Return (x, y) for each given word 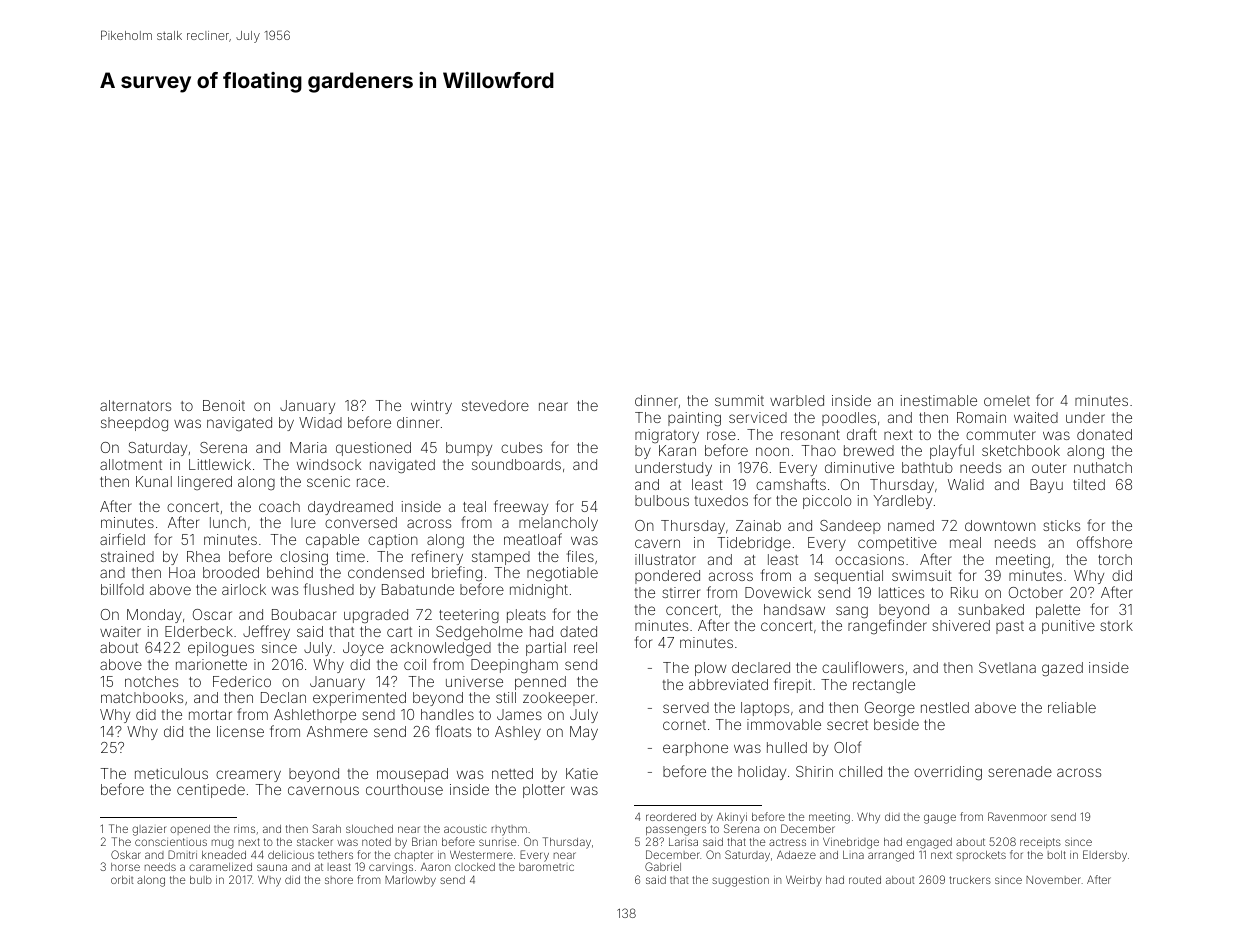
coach (279, 506)
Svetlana (1007, 667)
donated (1104, 434)
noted (376, 842)
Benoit (224, 405)
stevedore (495, 405)
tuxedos (721, 500)
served (686, 707)
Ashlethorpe (315, 716)
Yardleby (903, 502)
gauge (940, 819)
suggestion (740, 881)
